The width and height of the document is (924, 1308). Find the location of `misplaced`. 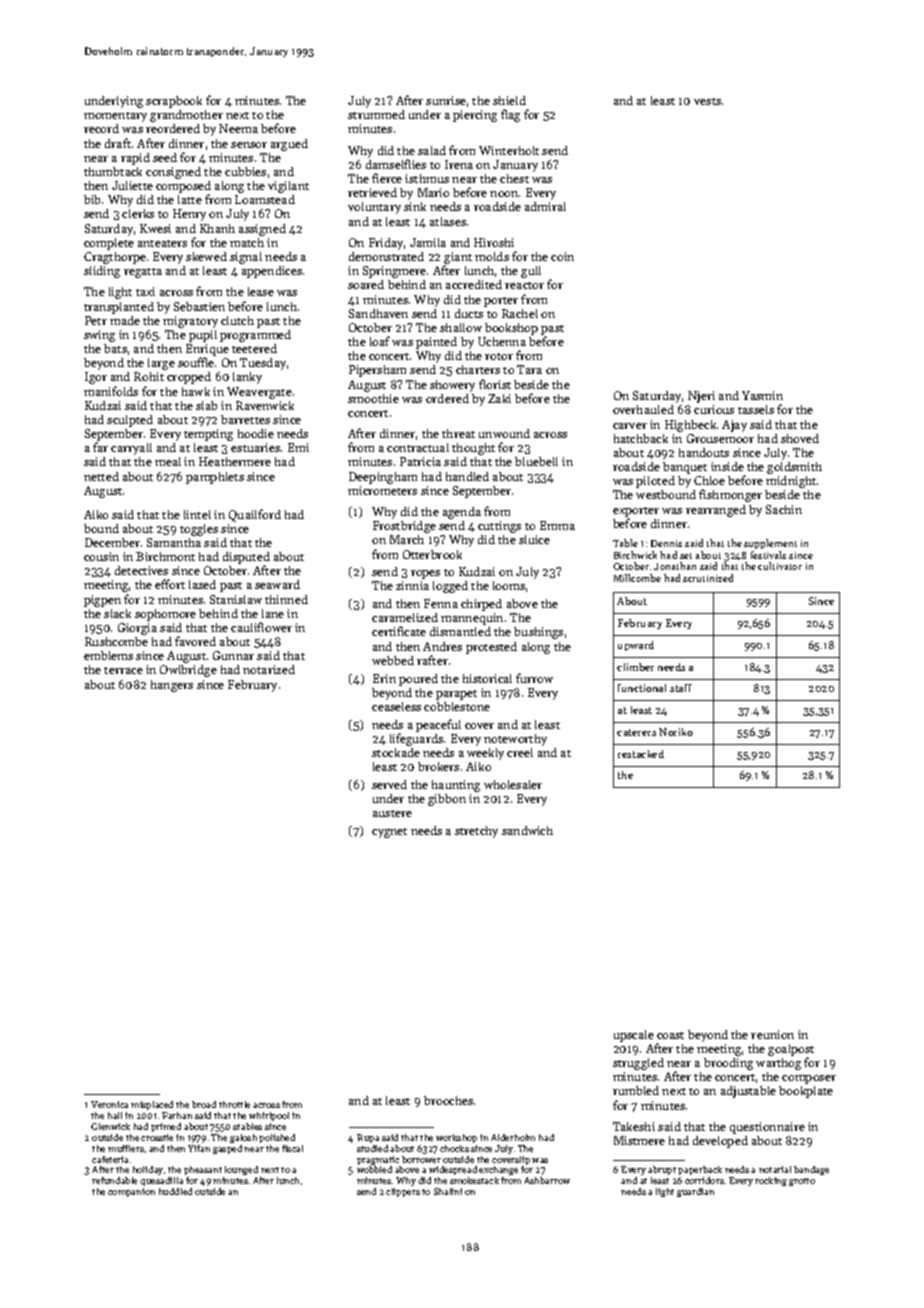

misplaced is located at coordinates (152, 1105).
